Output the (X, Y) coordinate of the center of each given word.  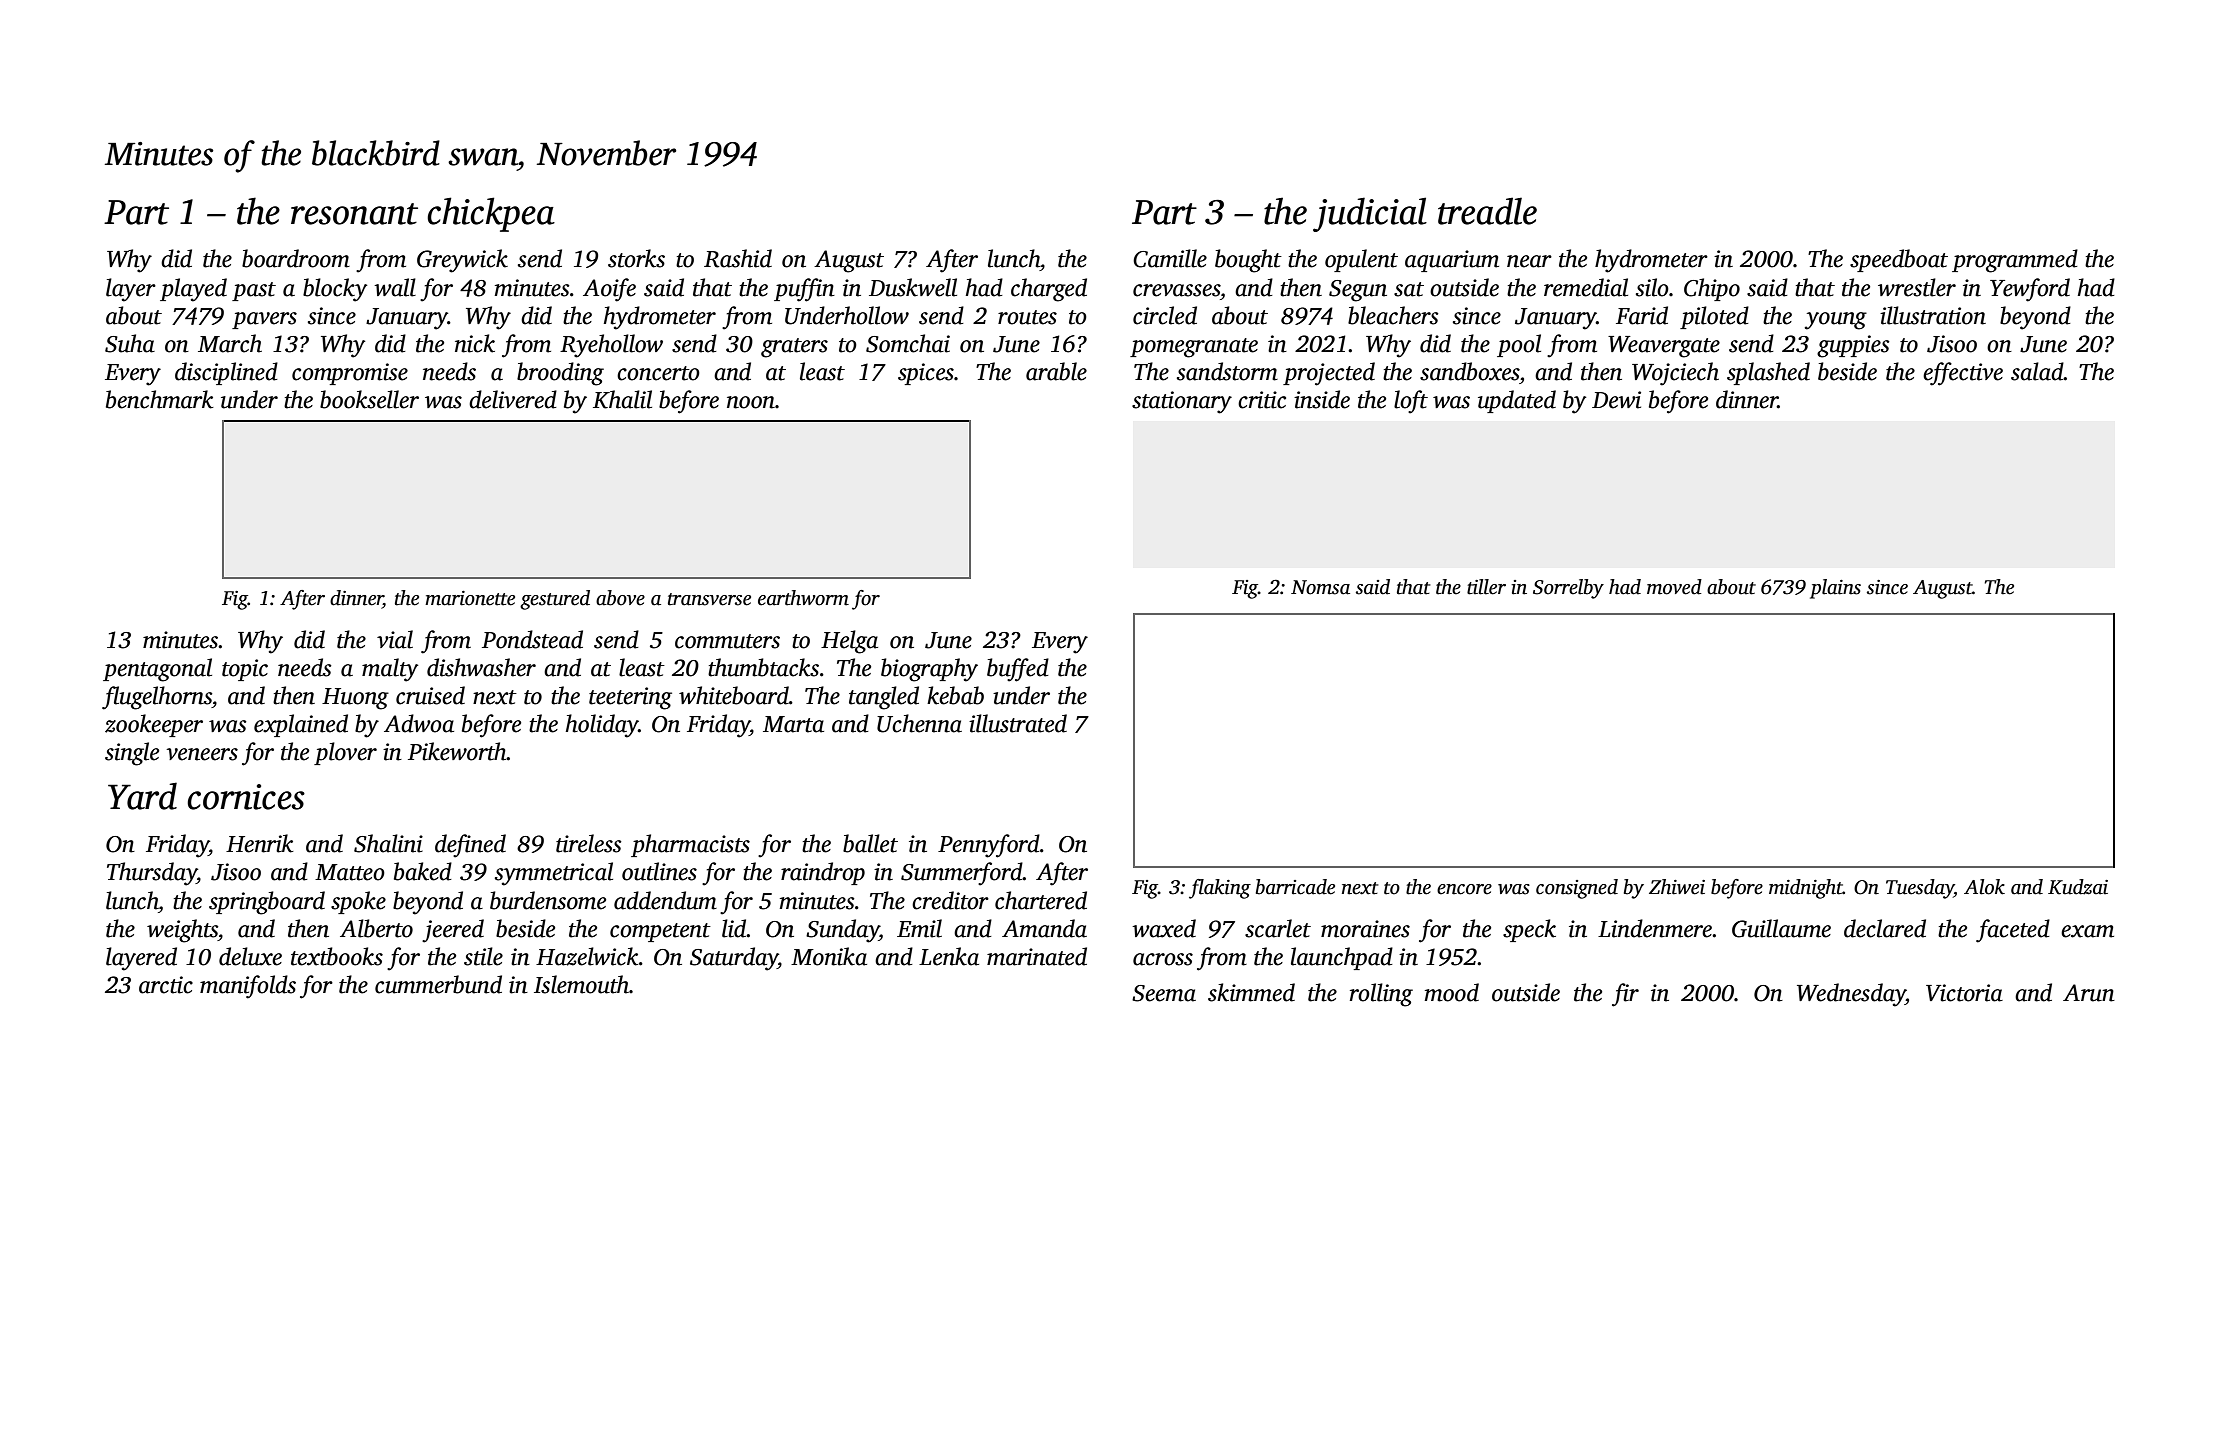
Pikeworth (457, 751)
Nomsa (1320, 587)
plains (1835, 589)
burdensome (548, 900)
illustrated (1018, 723)
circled (1165, 315)
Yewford (2030, 290)
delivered (513, 399)
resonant (354, 214)
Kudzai (2078, 887)
